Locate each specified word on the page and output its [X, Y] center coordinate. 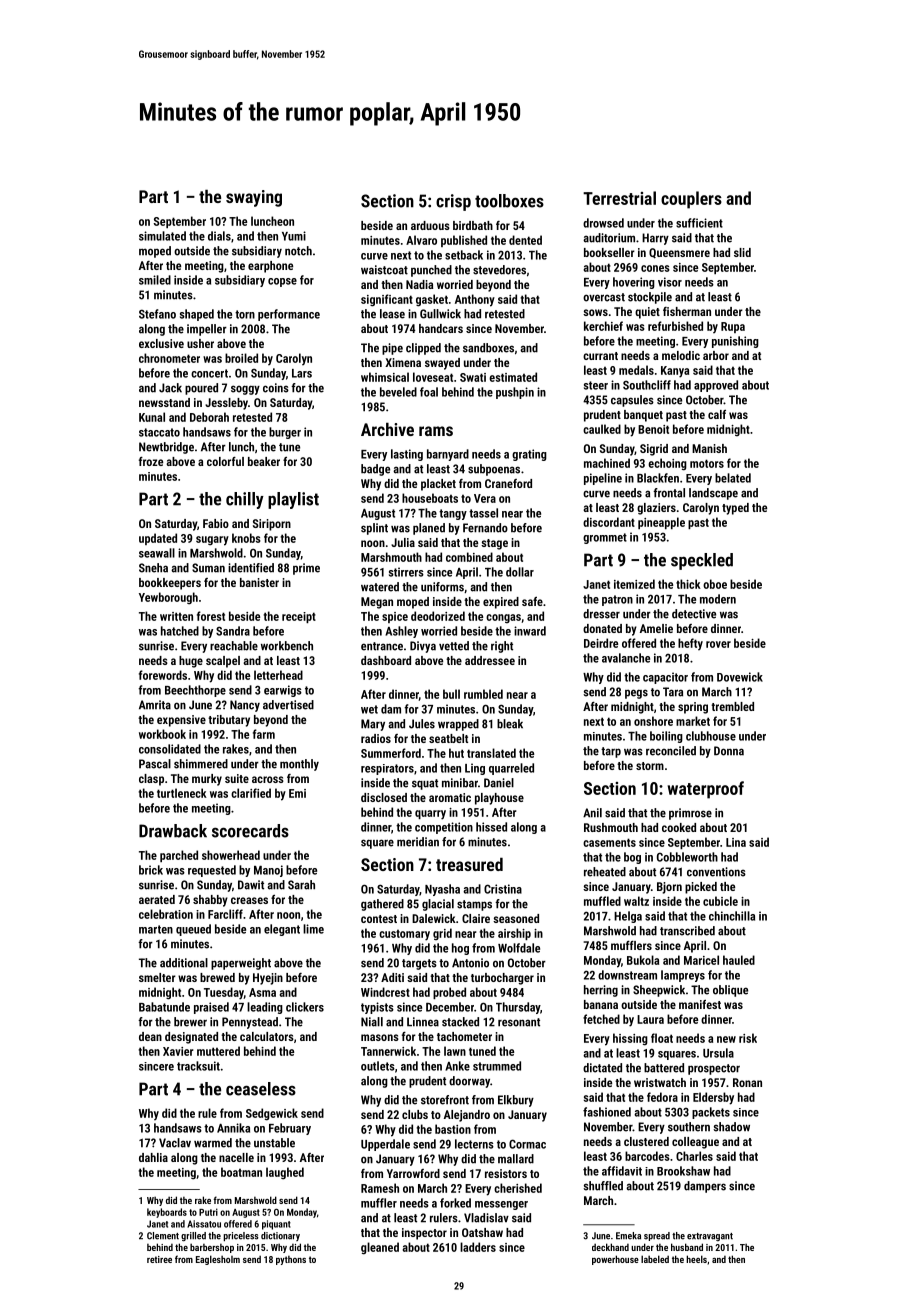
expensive [181, 721]
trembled [732, 706]
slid [742, 252]
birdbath [473, 225]
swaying [254, 198]
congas [503, 618]
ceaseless [261, 1089]
